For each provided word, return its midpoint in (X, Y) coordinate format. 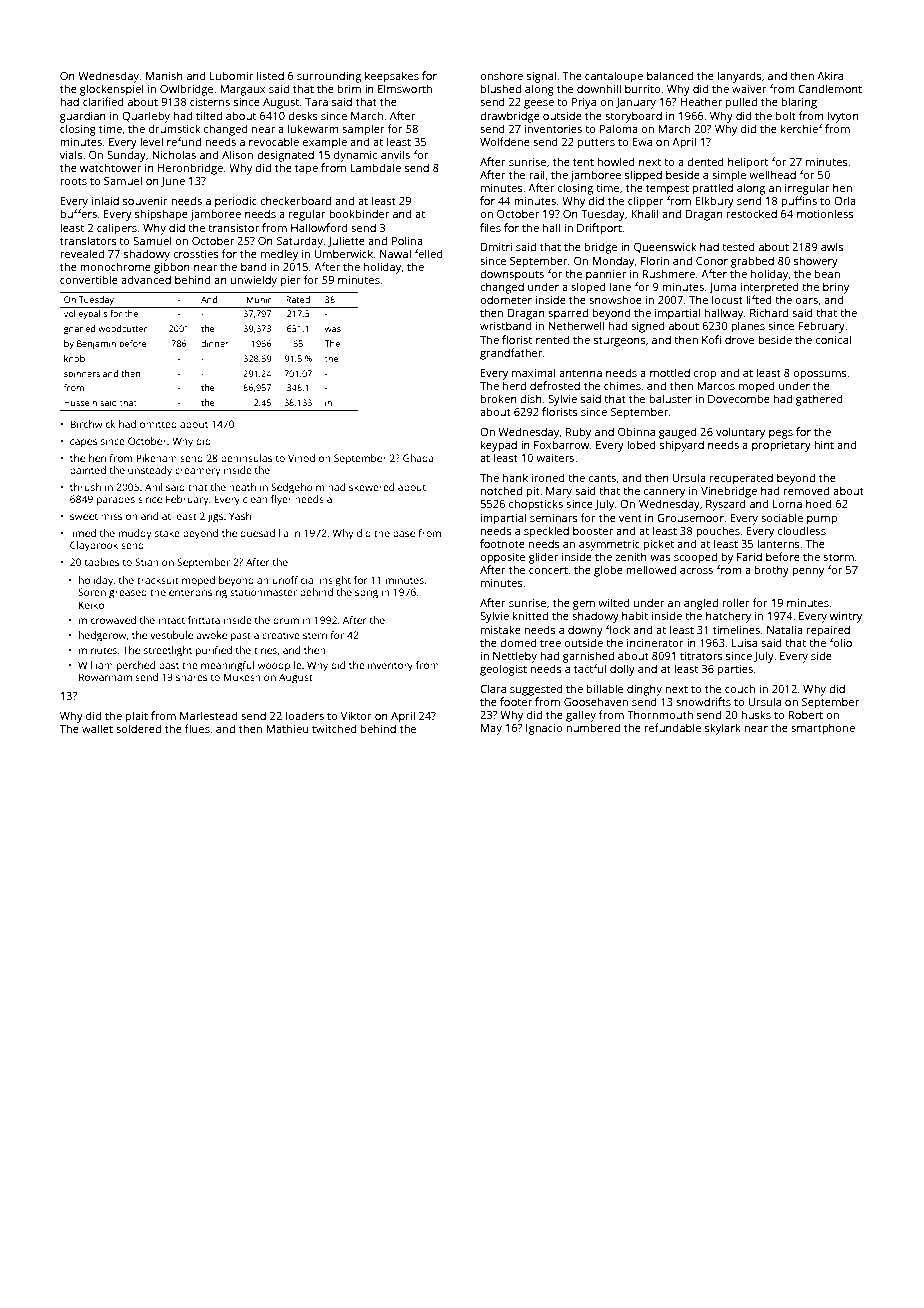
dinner (215, 343)
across (696, 571)
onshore (501, 75)
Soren (92, 592)
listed (270, 75)
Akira (830, 75)
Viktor (356, 715)
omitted (158, 424)
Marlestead (209, 715)
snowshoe (615, 299)
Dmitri (496, 247)
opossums (819, 375)
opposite (502, 558)
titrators (701, 656)
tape (306, 169)
